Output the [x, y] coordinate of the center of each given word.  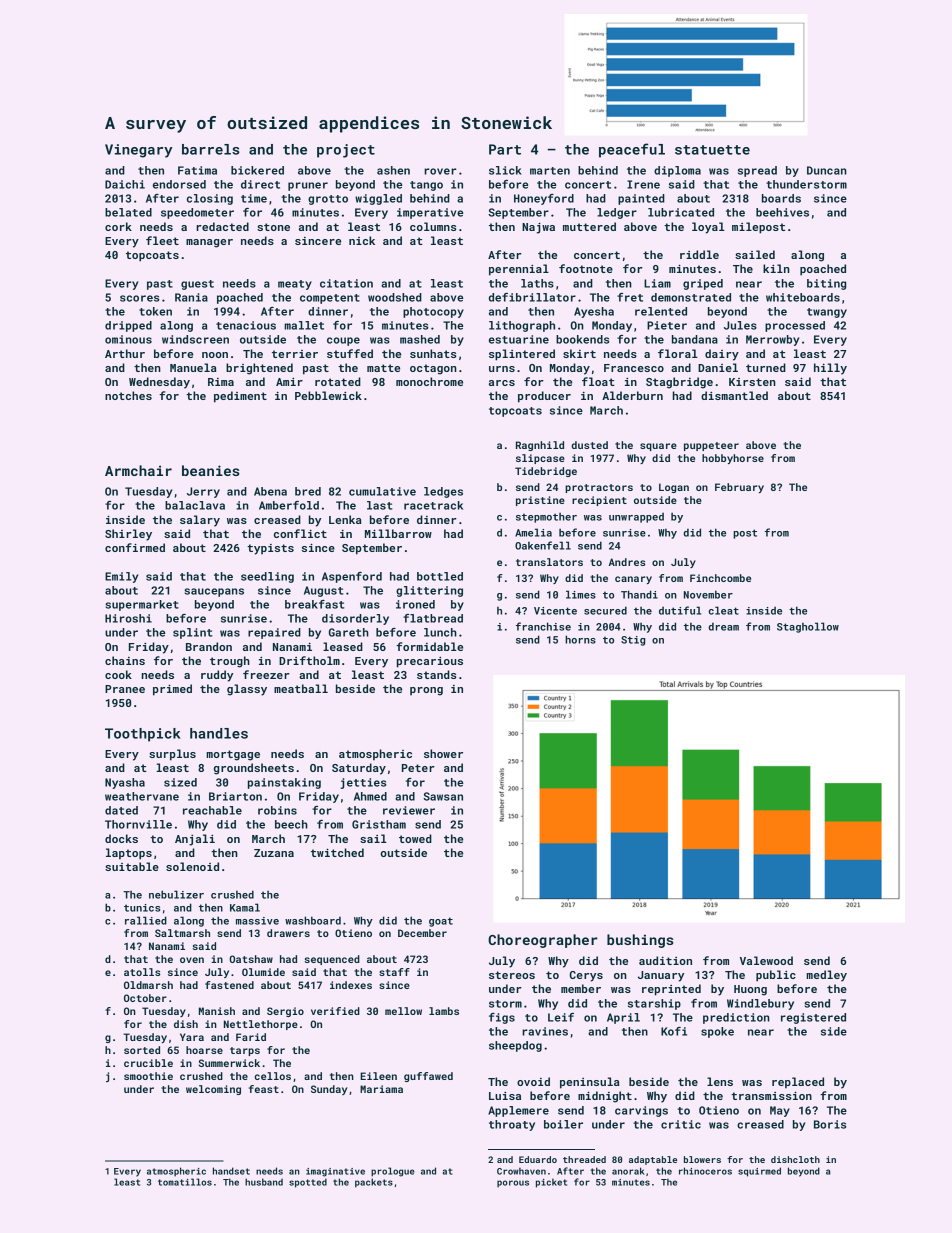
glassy [247, 690]
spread [757, 171]
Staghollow [808, 627]
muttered [589, 226]
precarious [430, 662]
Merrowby [772, 340]
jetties [363, 783]
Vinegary [139, 151]
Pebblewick [328, 395]
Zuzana [274, 853]
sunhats [433, 353]
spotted [308, 1183]
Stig [633, 641]
